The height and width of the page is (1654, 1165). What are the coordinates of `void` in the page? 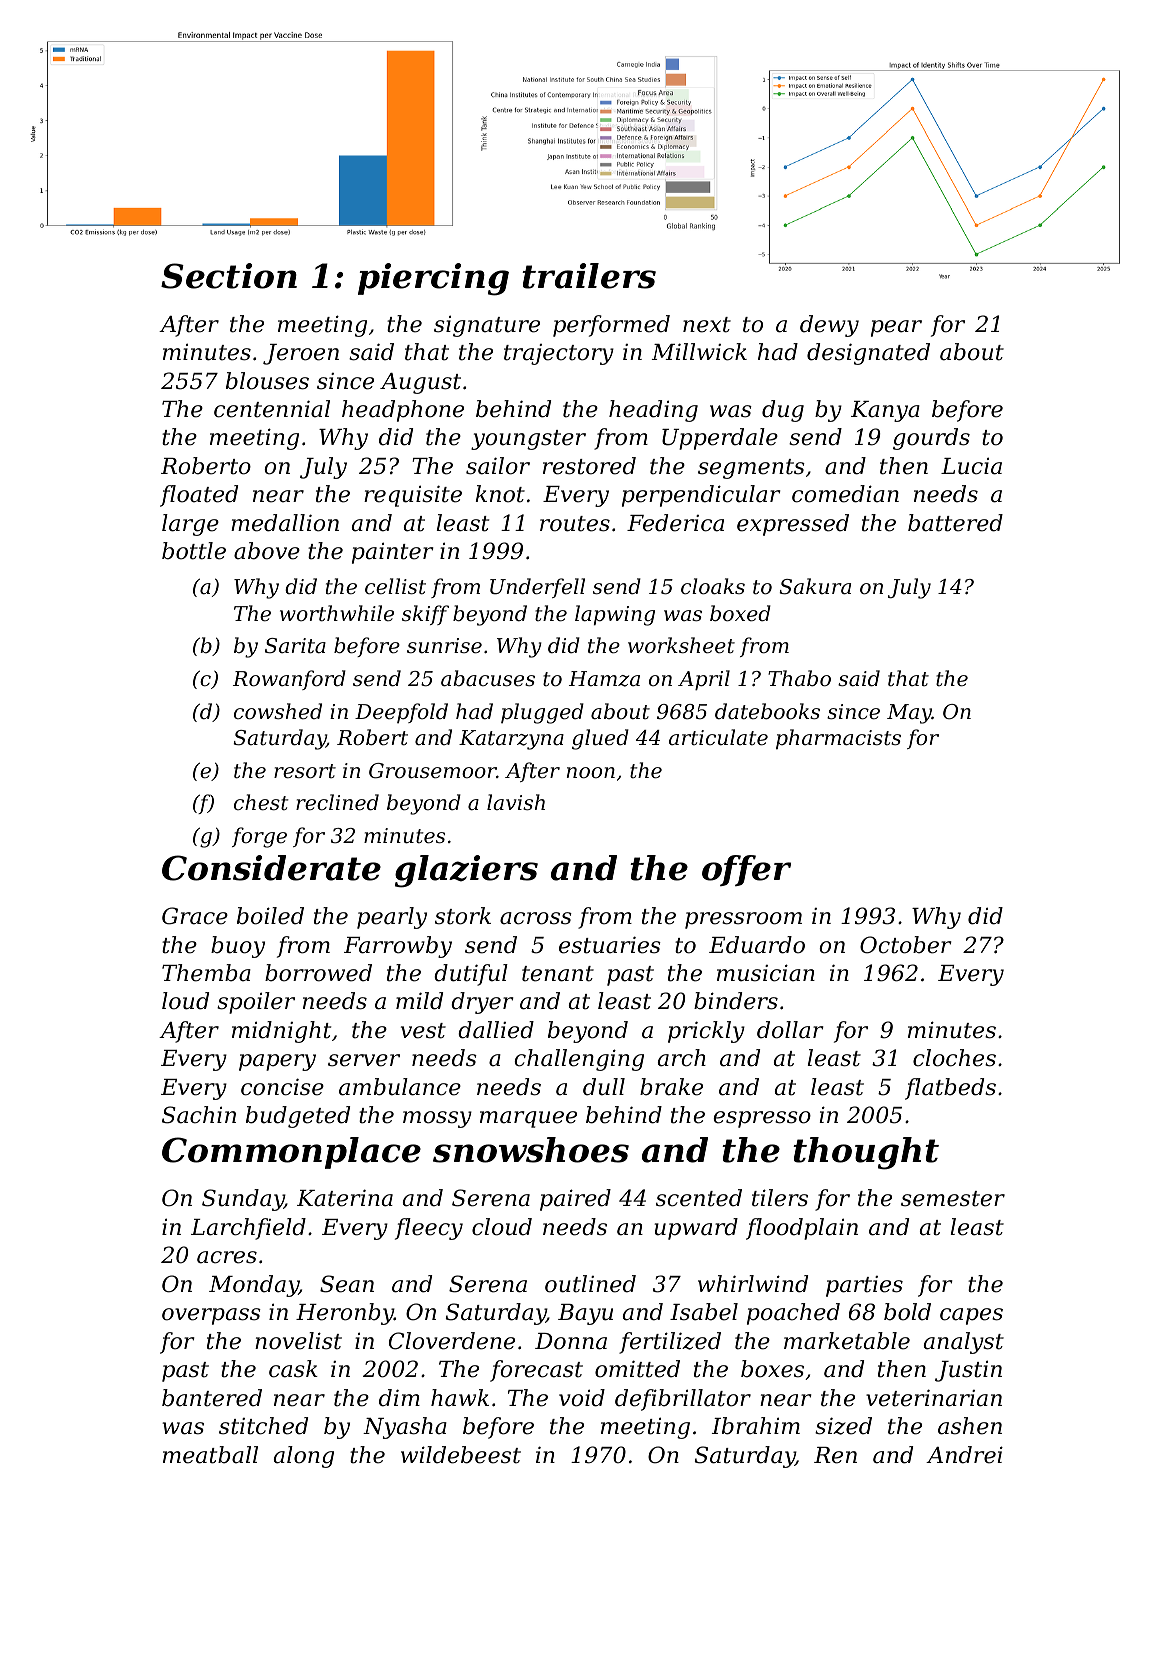 It's located at (582, 1398).
